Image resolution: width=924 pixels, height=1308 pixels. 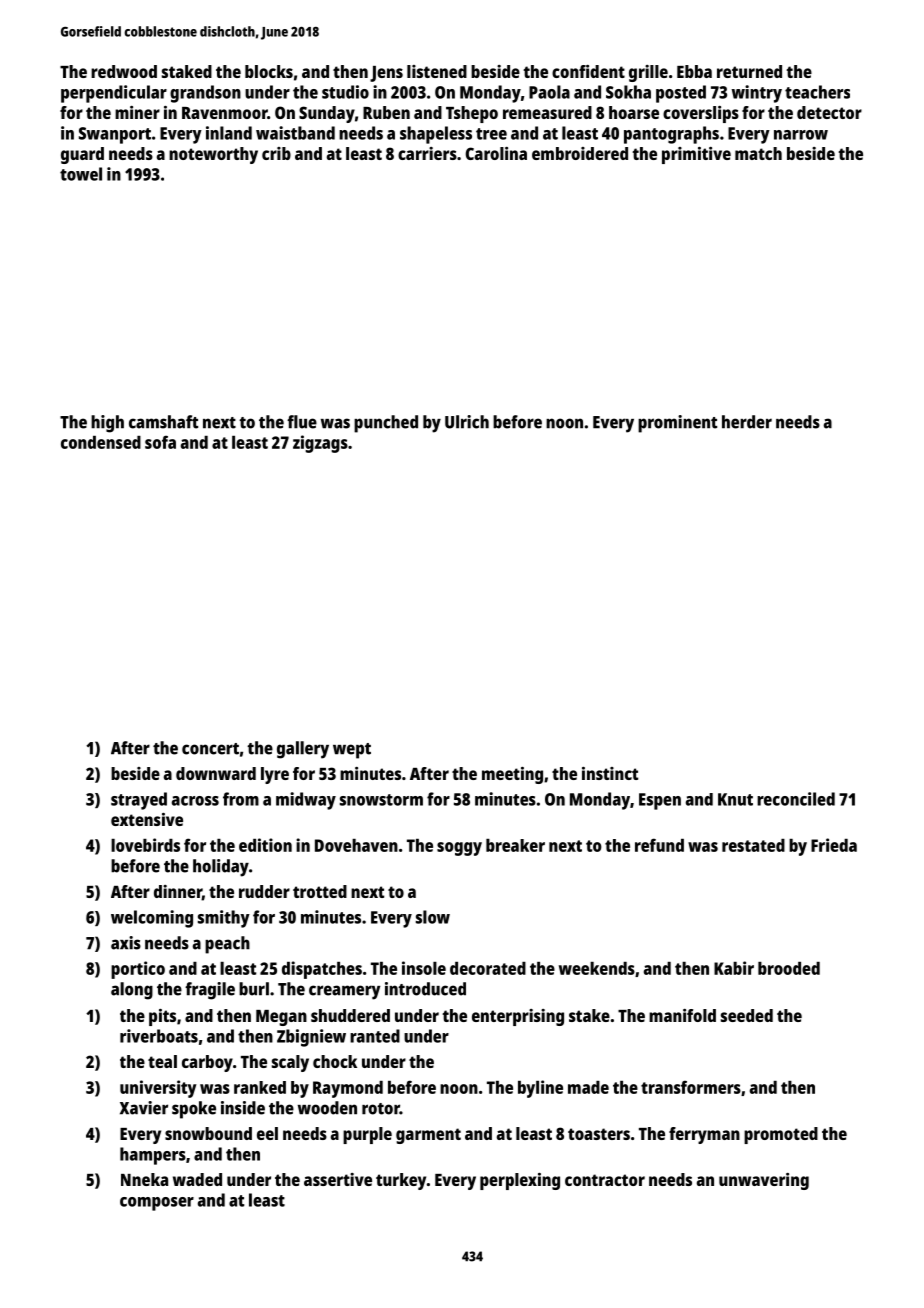 What do you see at coordinates (114, 94) in the screenshot?
I see `perpendicular` at bounding box center [114, 94].
